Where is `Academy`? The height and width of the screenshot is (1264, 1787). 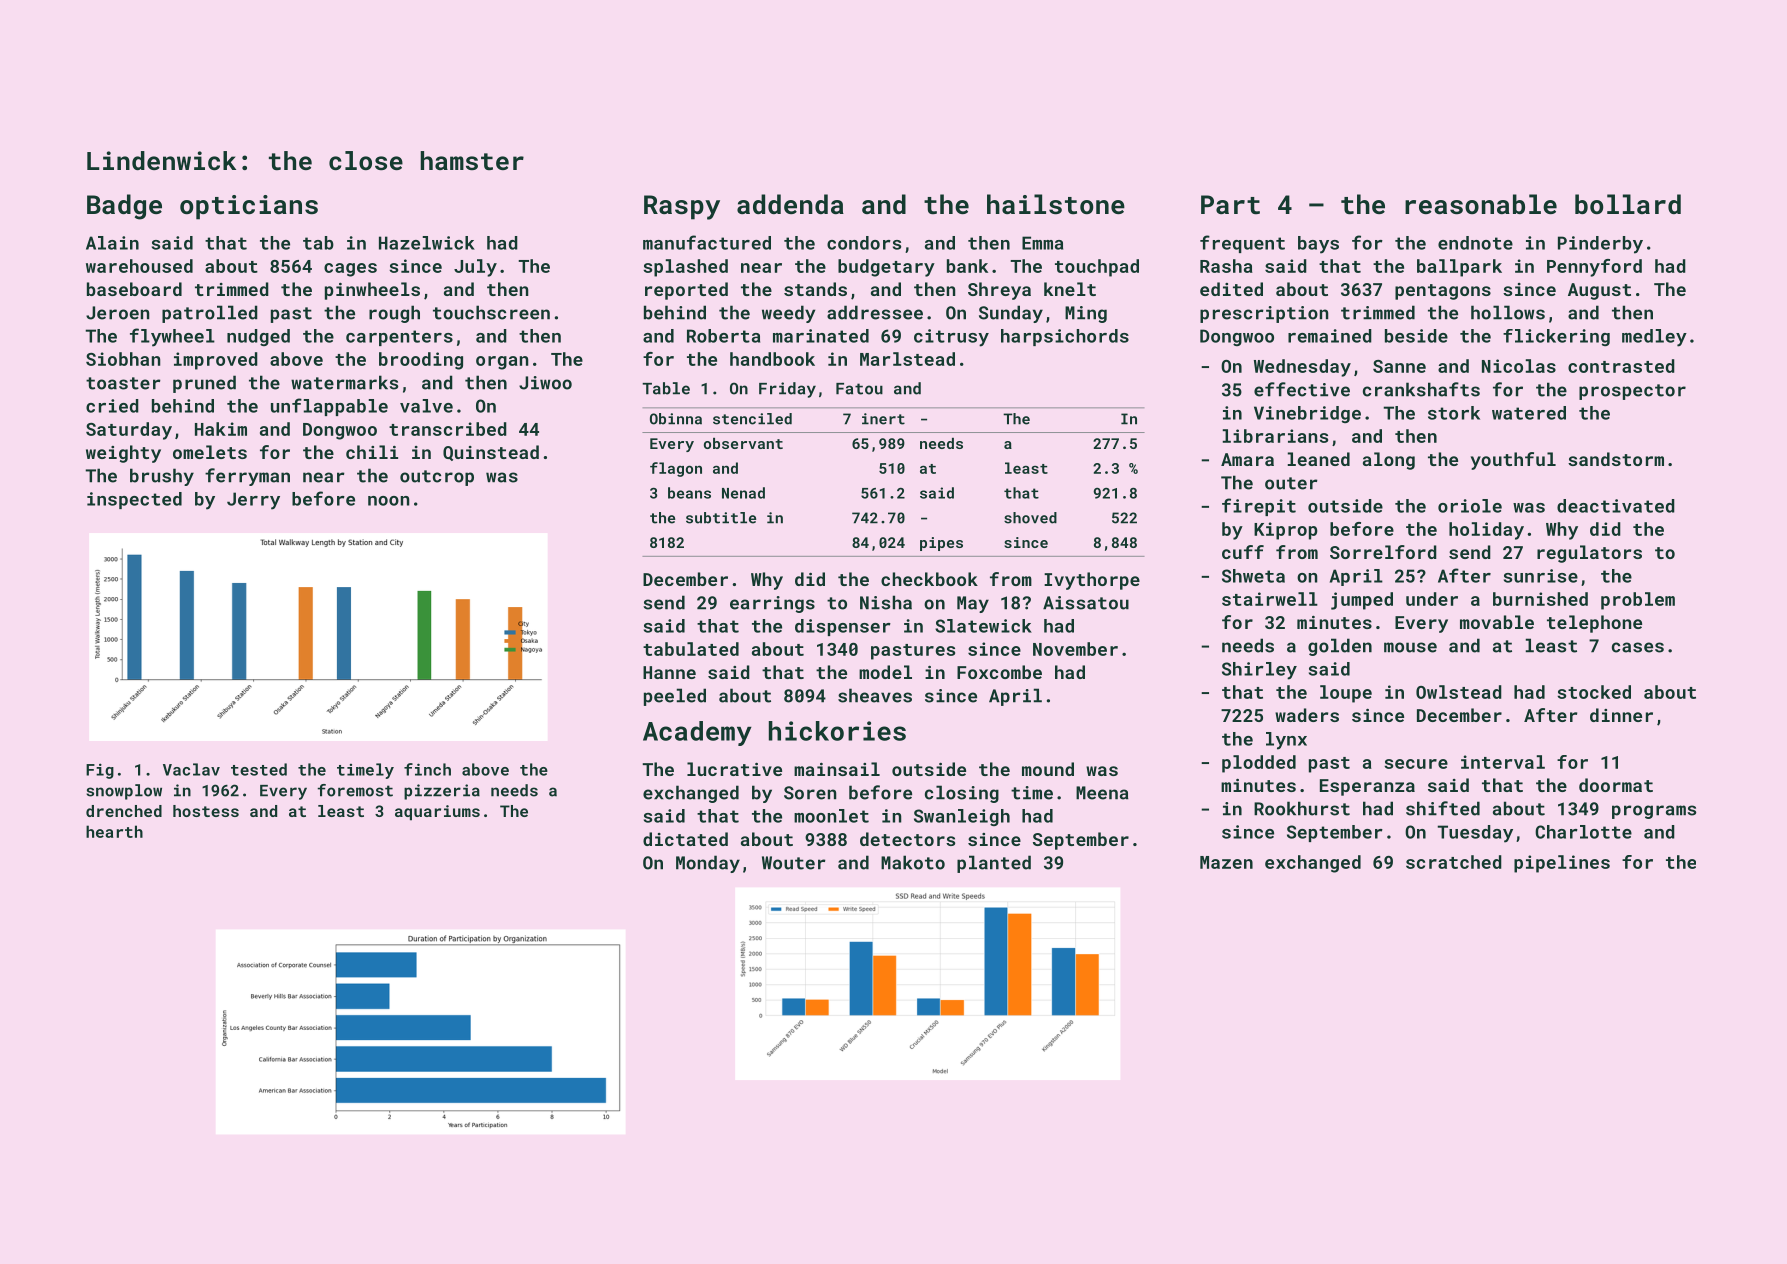 Academy is located at coordinates (697, 733).
